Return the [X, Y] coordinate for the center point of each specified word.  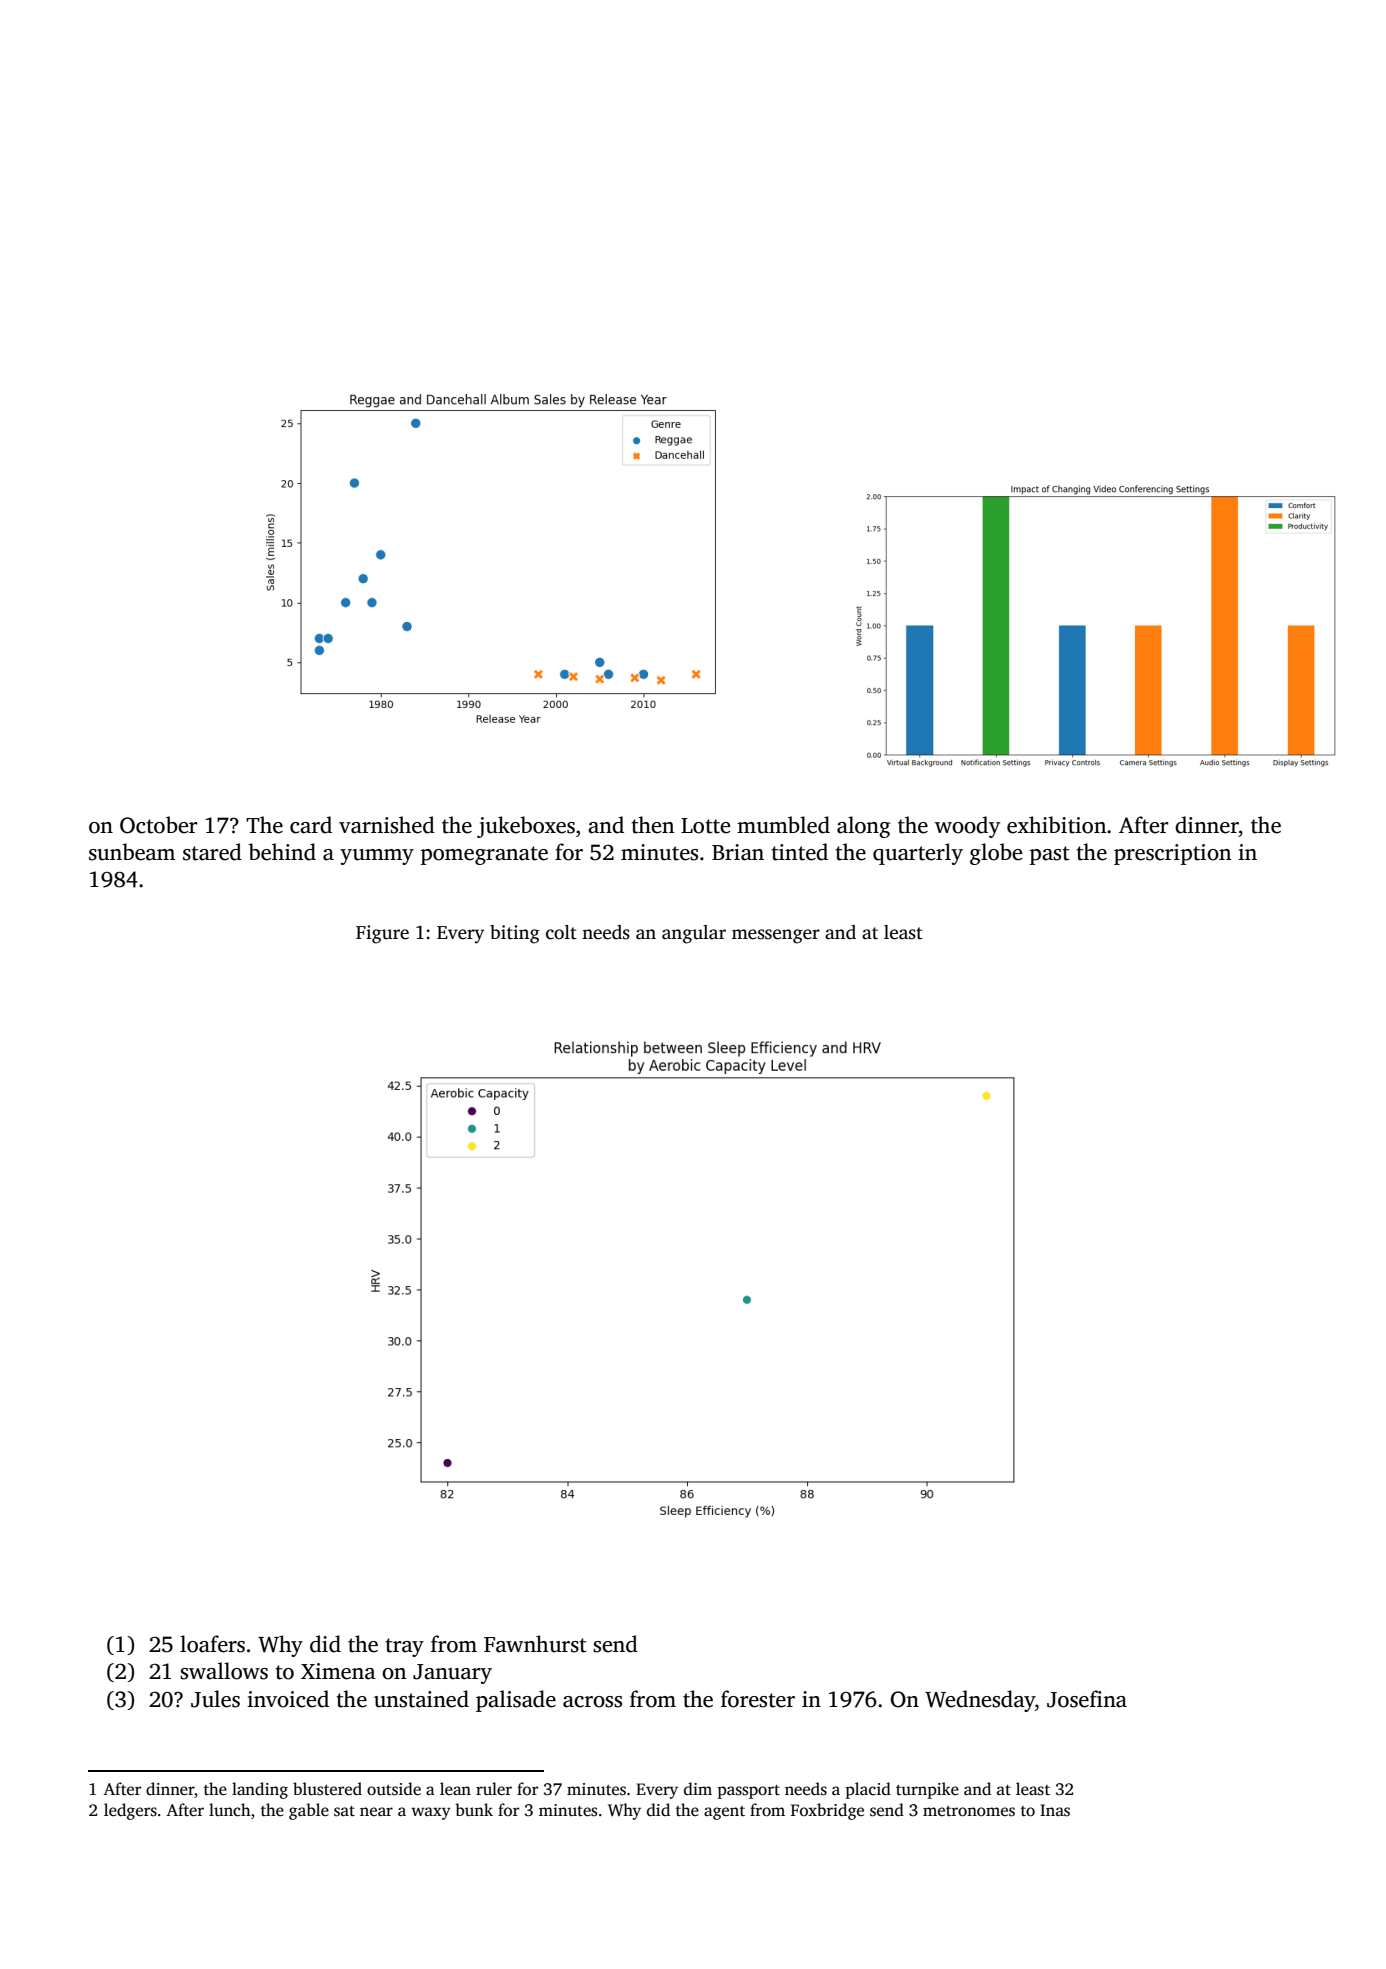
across [592, 1702]
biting [515, 934]
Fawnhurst [535, 1644]
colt [561, 932]
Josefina [1087, 1699]
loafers [212, 1644]
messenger [776, 936]
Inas [1055, 1810]
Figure [382, 934]
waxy [431, 1813]
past [1050, 855]
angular [694, 934]
